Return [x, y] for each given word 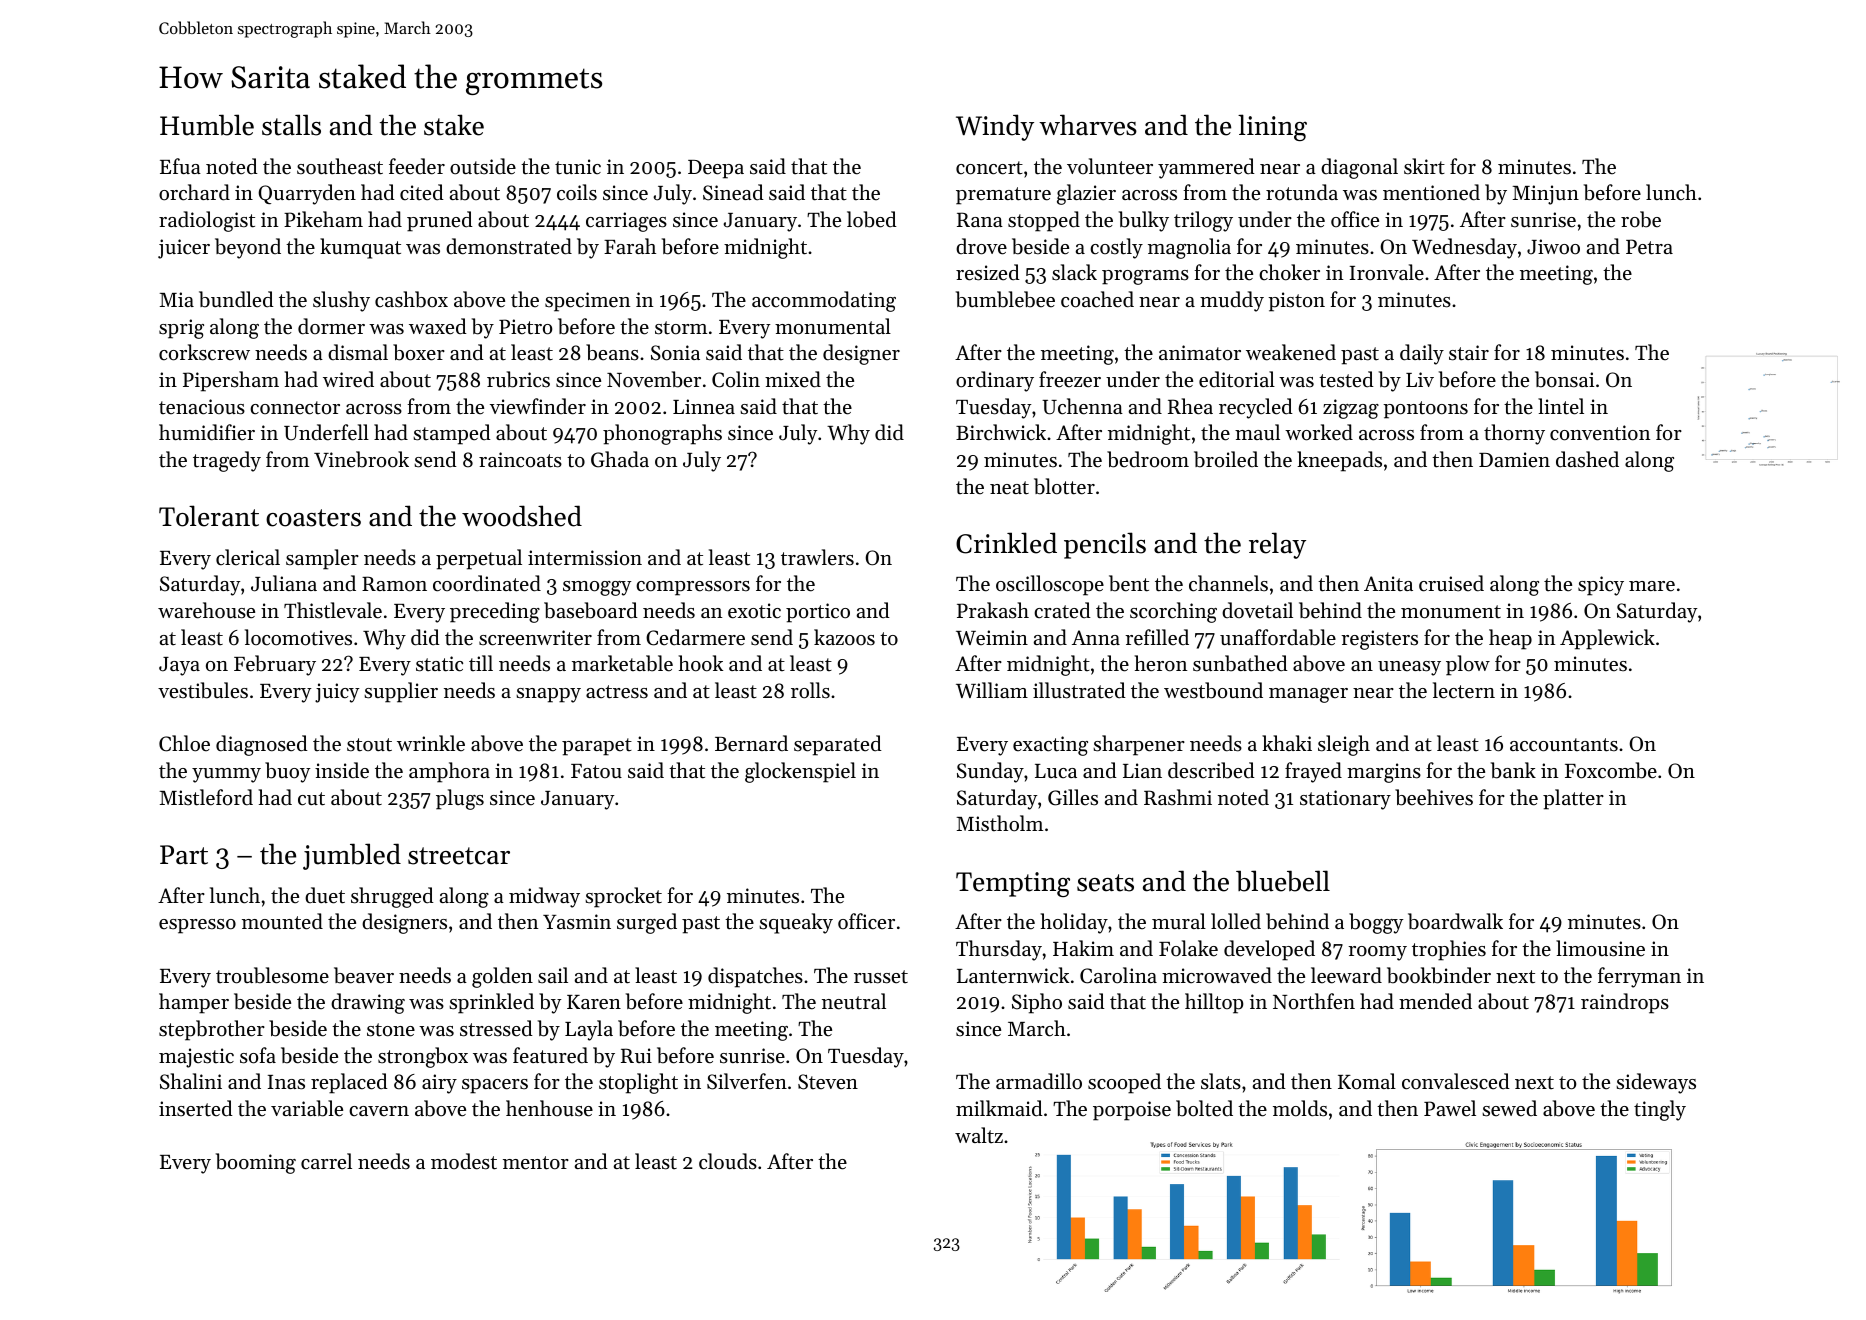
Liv [1420, 379]
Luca [1056, 771]
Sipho [1037, 1003]
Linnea [704, 407]
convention [1600, 433]
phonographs [662, 434]
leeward [1346, 975]
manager [1308, 695]
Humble [207, 125]
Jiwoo [1553, 247]
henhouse [549, 1108]
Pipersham [231, 381]
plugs [460, 799]
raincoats [520, 460]
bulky [1144, 221]
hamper [194, 1003]
